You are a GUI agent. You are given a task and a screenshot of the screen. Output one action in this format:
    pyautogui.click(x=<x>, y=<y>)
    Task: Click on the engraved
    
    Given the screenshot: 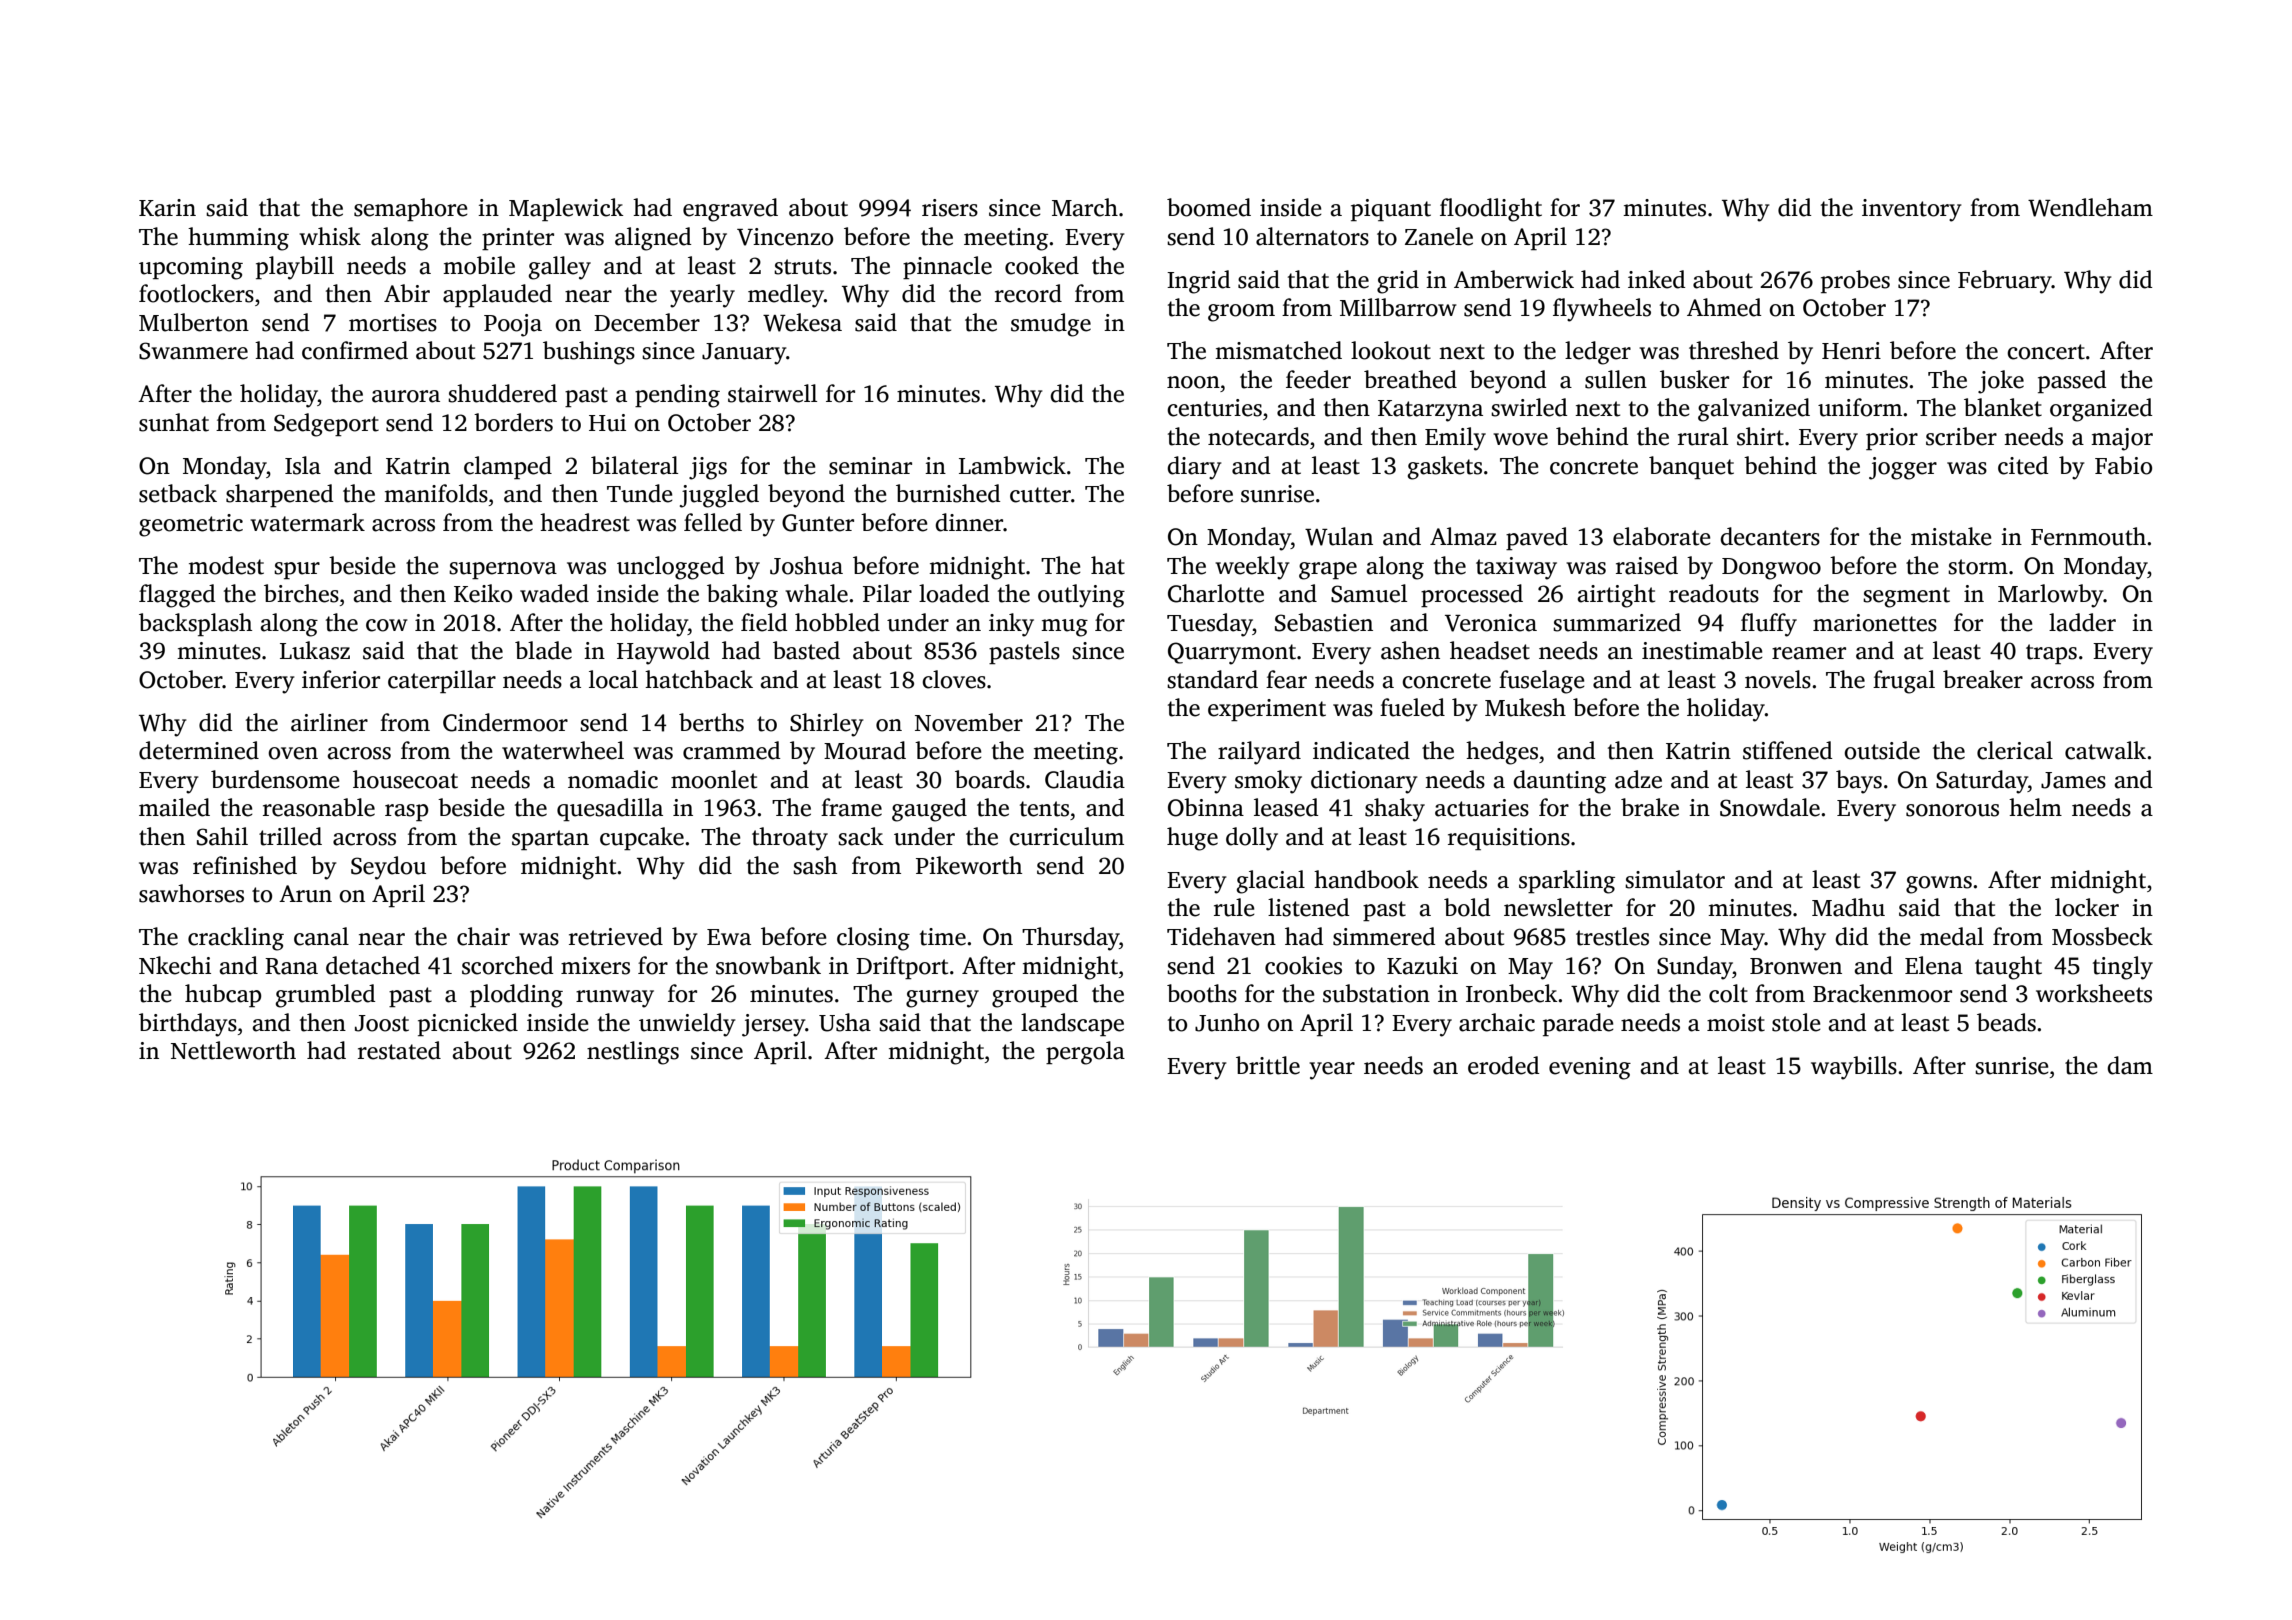 What is the action you would take?
    pyautogui.click(x=730, y=210)
